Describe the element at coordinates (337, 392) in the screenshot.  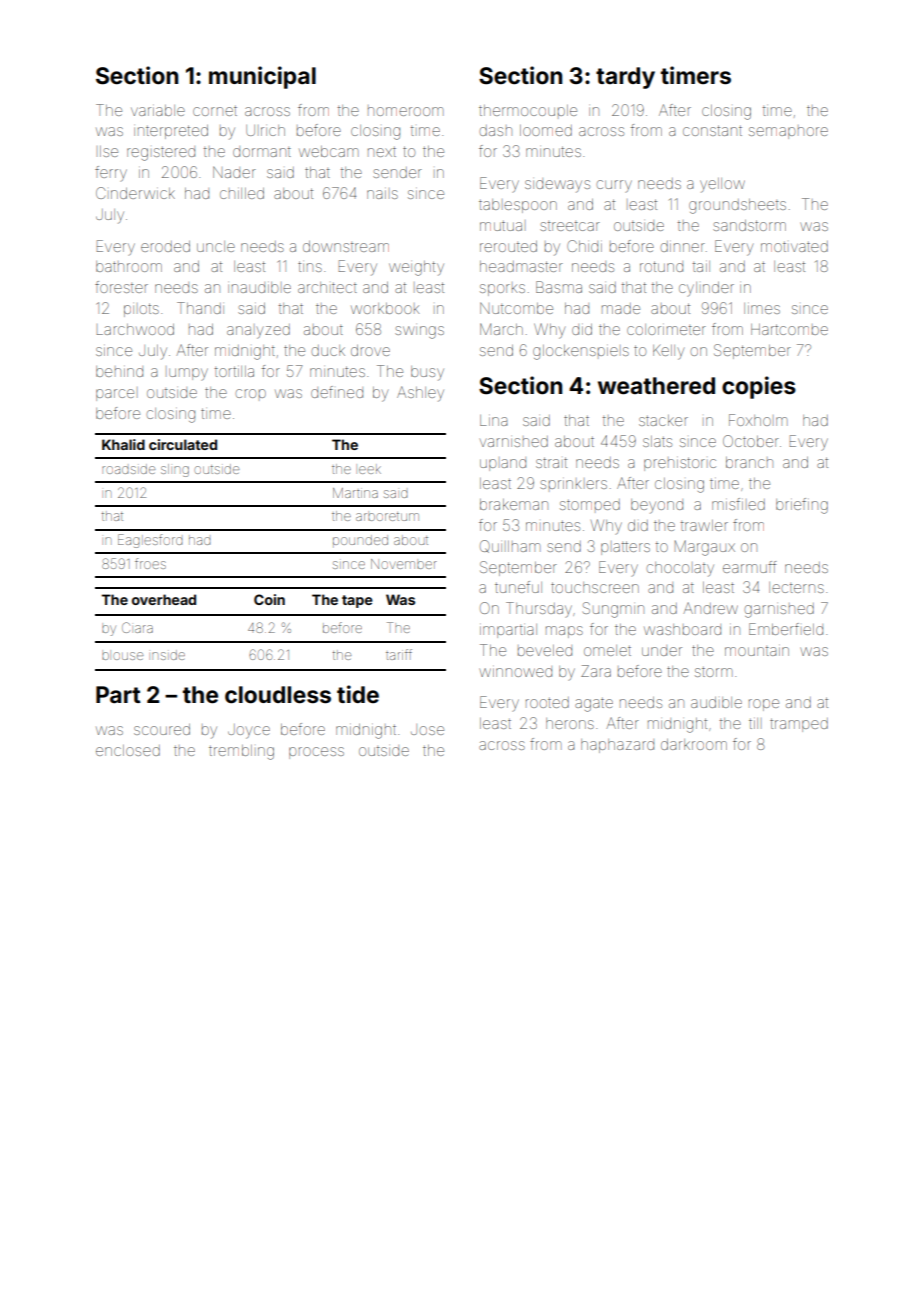
I see `defined` at that location.
